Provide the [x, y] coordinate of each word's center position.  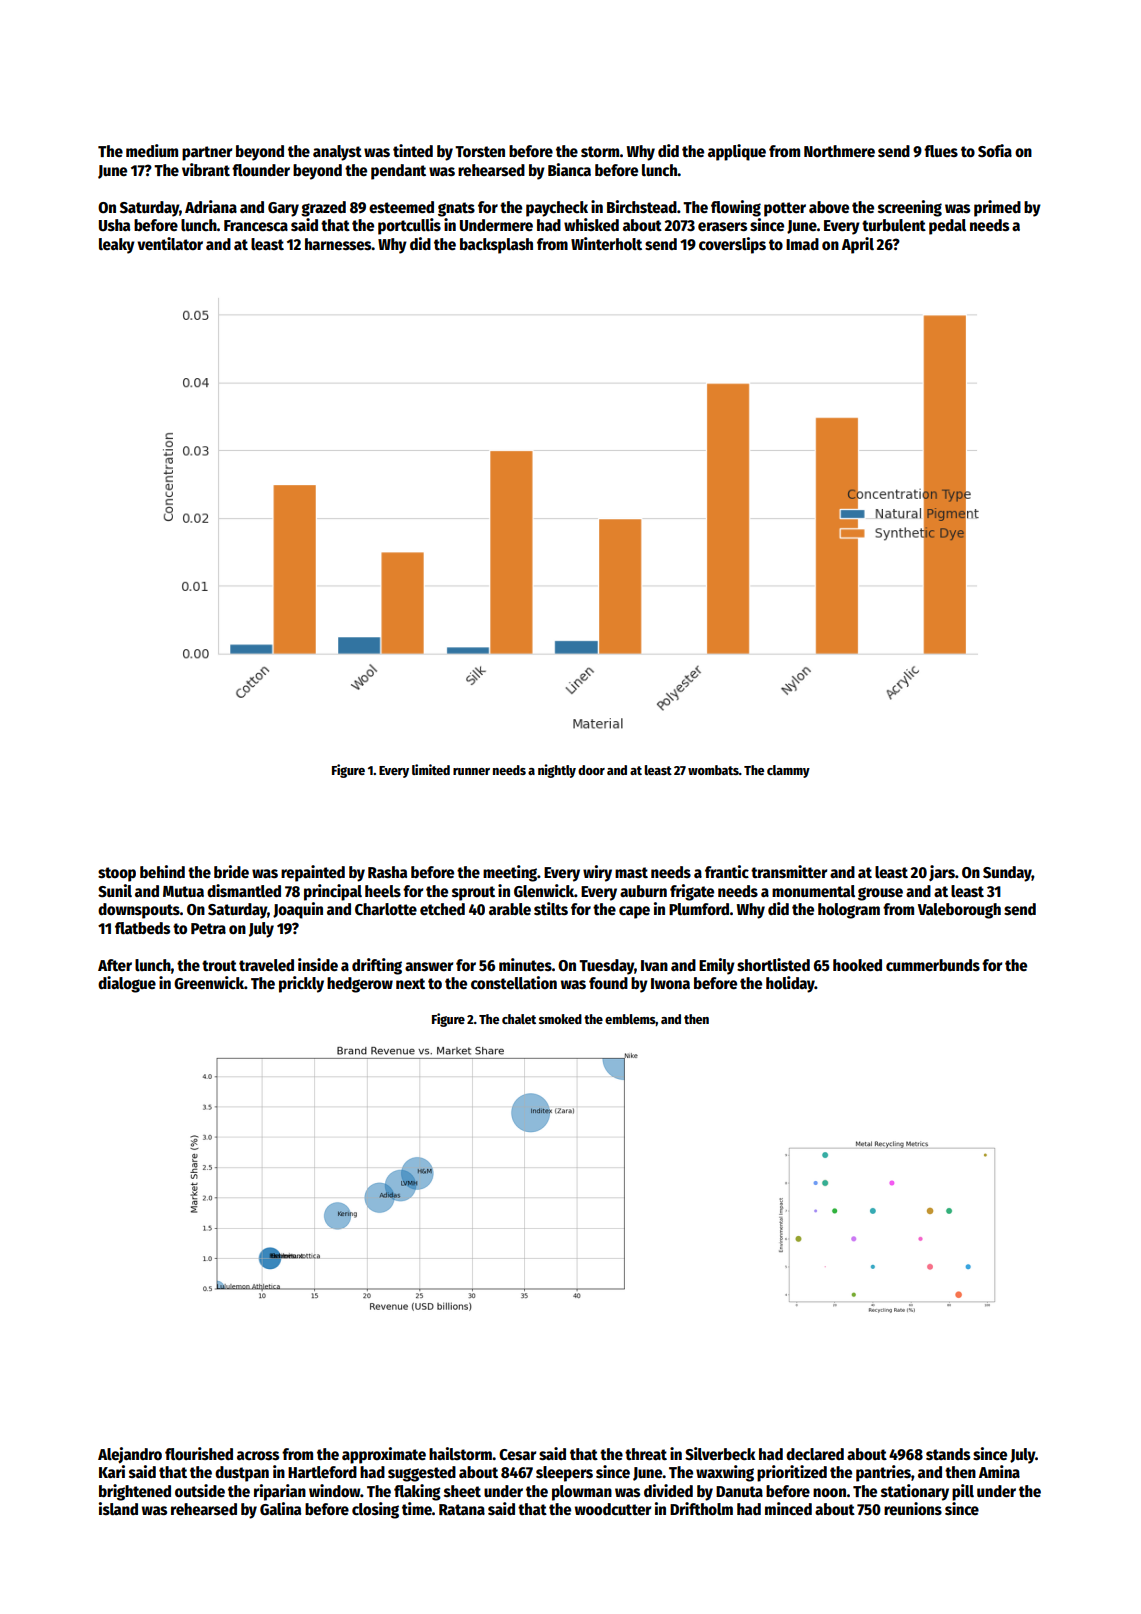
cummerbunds [933, 965]
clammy [788, 771]
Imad [802, 244]
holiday [790, 984]
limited [431, 769]
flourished [199, 1454]
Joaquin [298, 910]
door [591, 770]
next [410, 984]
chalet [519, 1019]
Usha [114, 225]
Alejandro [130, 1455]
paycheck [557, 209]
